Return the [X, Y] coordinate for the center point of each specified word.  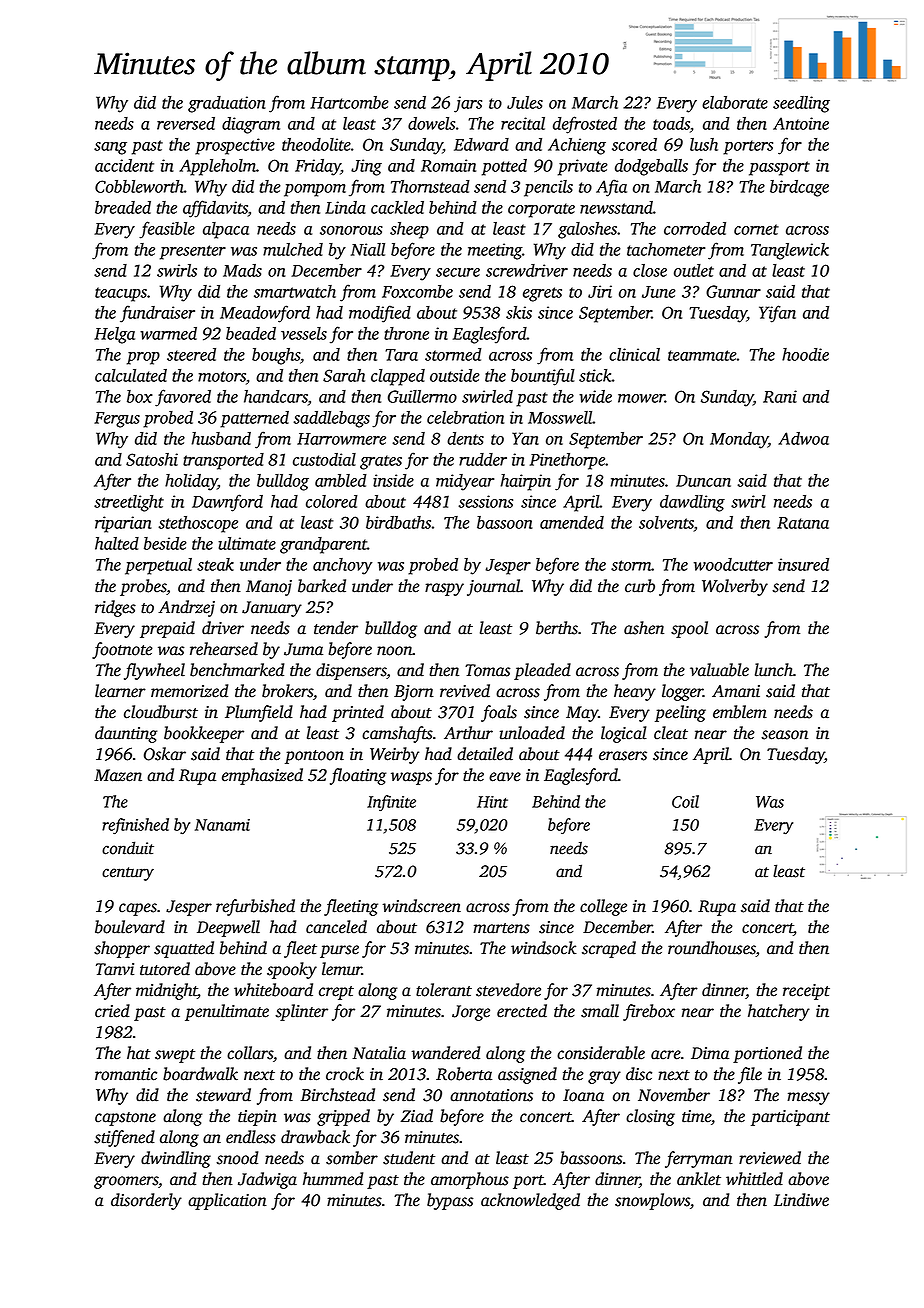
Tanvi [115, 969]
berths [557, 628]
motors [222, 376]
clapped [398, 377]
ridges [115, 608]
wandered [446, 1053]
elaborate [735, 102]
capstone [125, 1119]
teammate [702, 355]
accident [124, 165]
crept [336, 993]
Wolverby [735, 587]
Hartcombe [349, 102]
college [603, 907]
